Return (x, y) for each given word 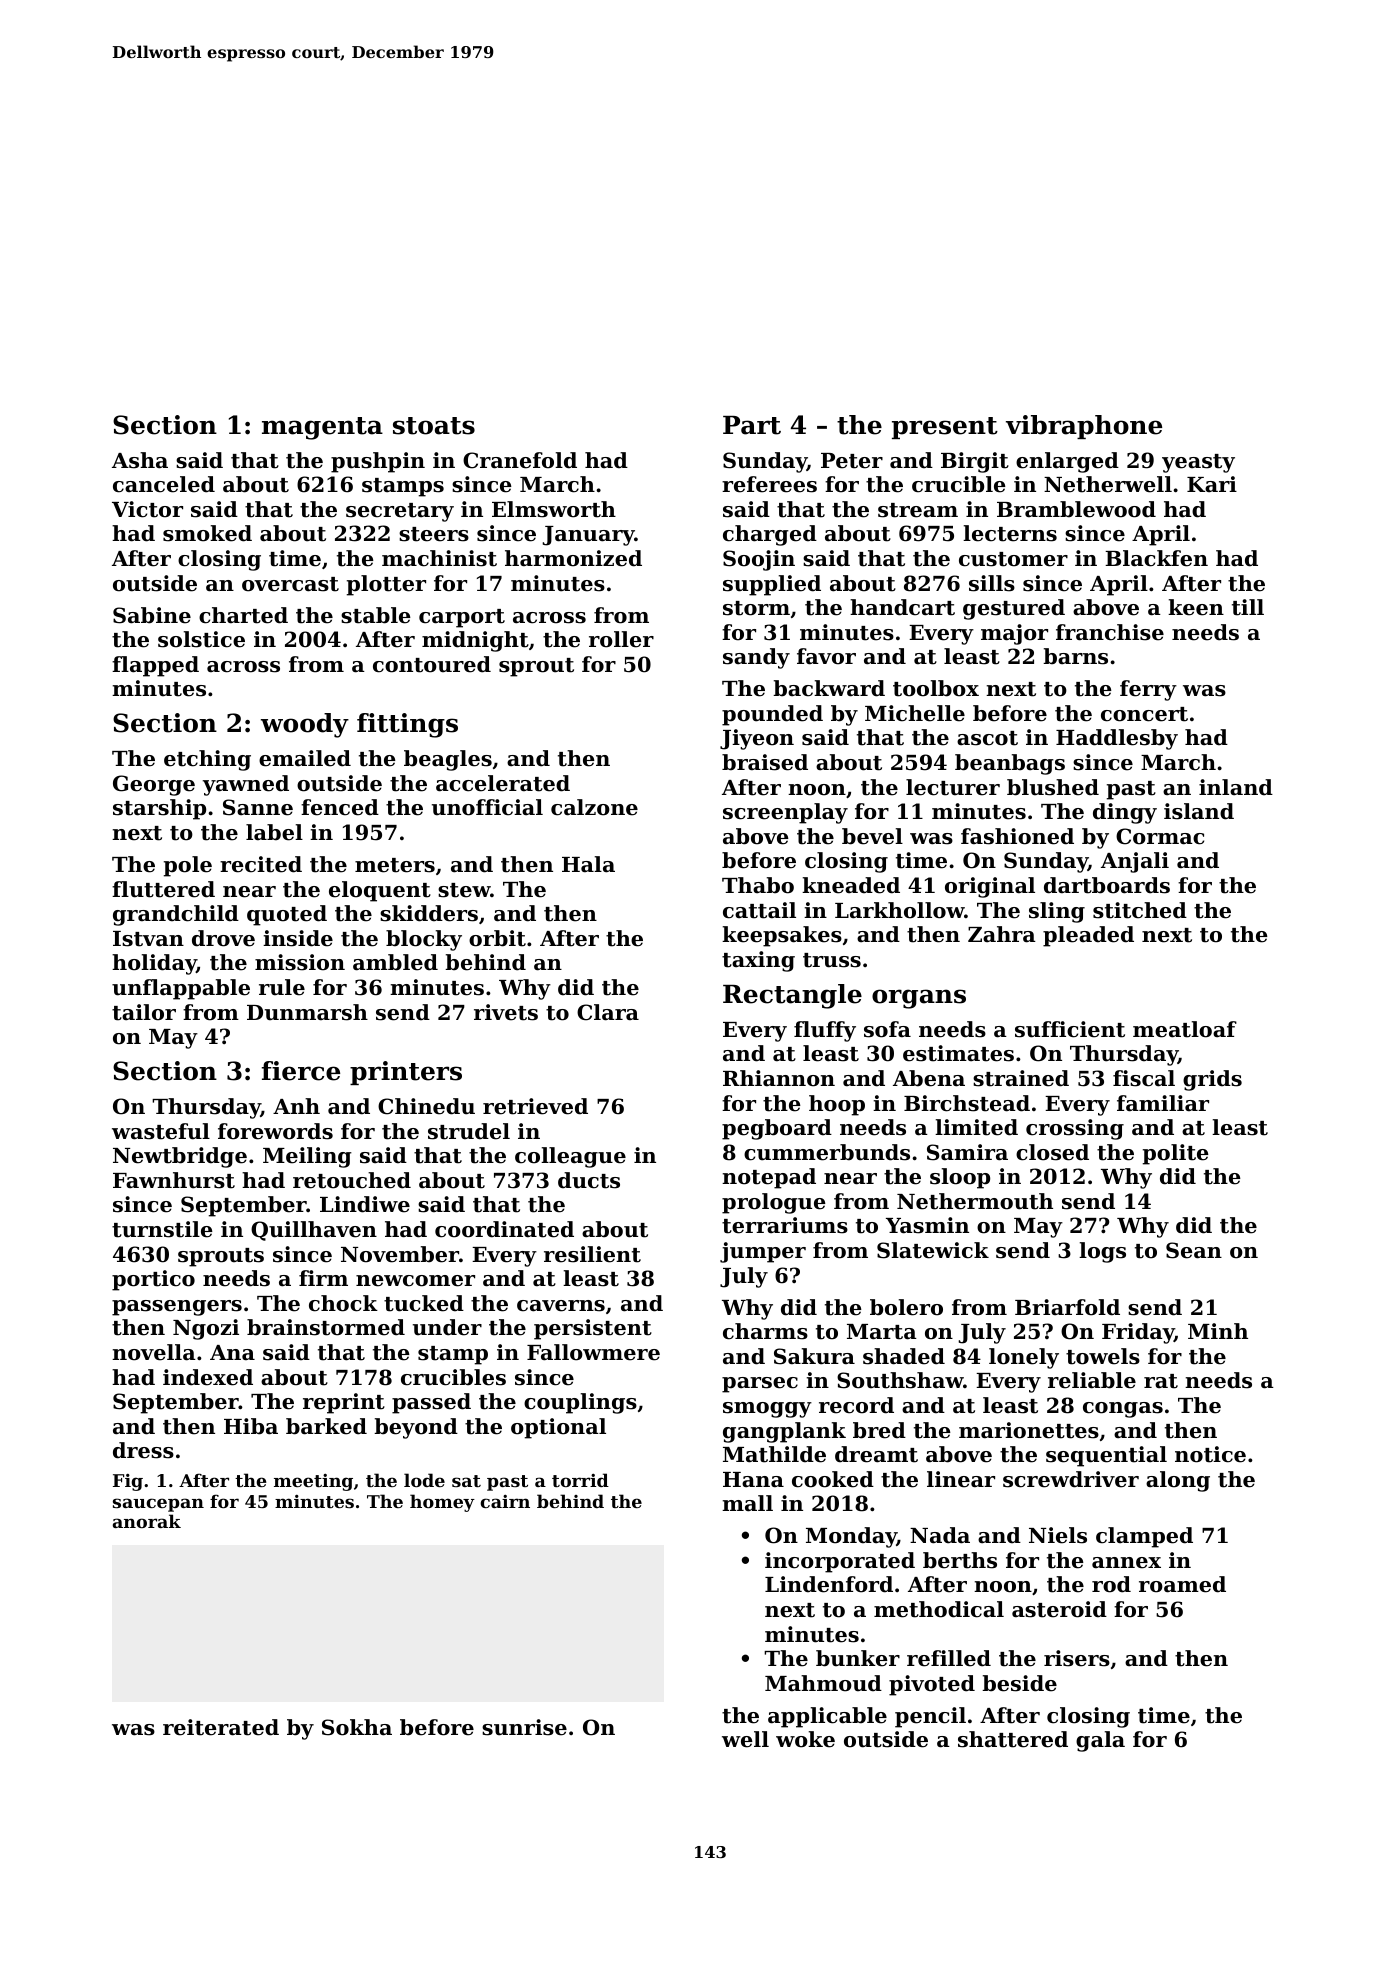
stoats (434, 426)
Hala (588, 864)
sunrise (524, 1727)
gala (1100, 1741)
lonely (1024, 1358)
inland (1236, 787)
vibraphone (1084, 427)
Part (752, 425)
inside (298, 938)
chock (343, 1303)
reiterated (221, 1727)
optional (558, 1428)
